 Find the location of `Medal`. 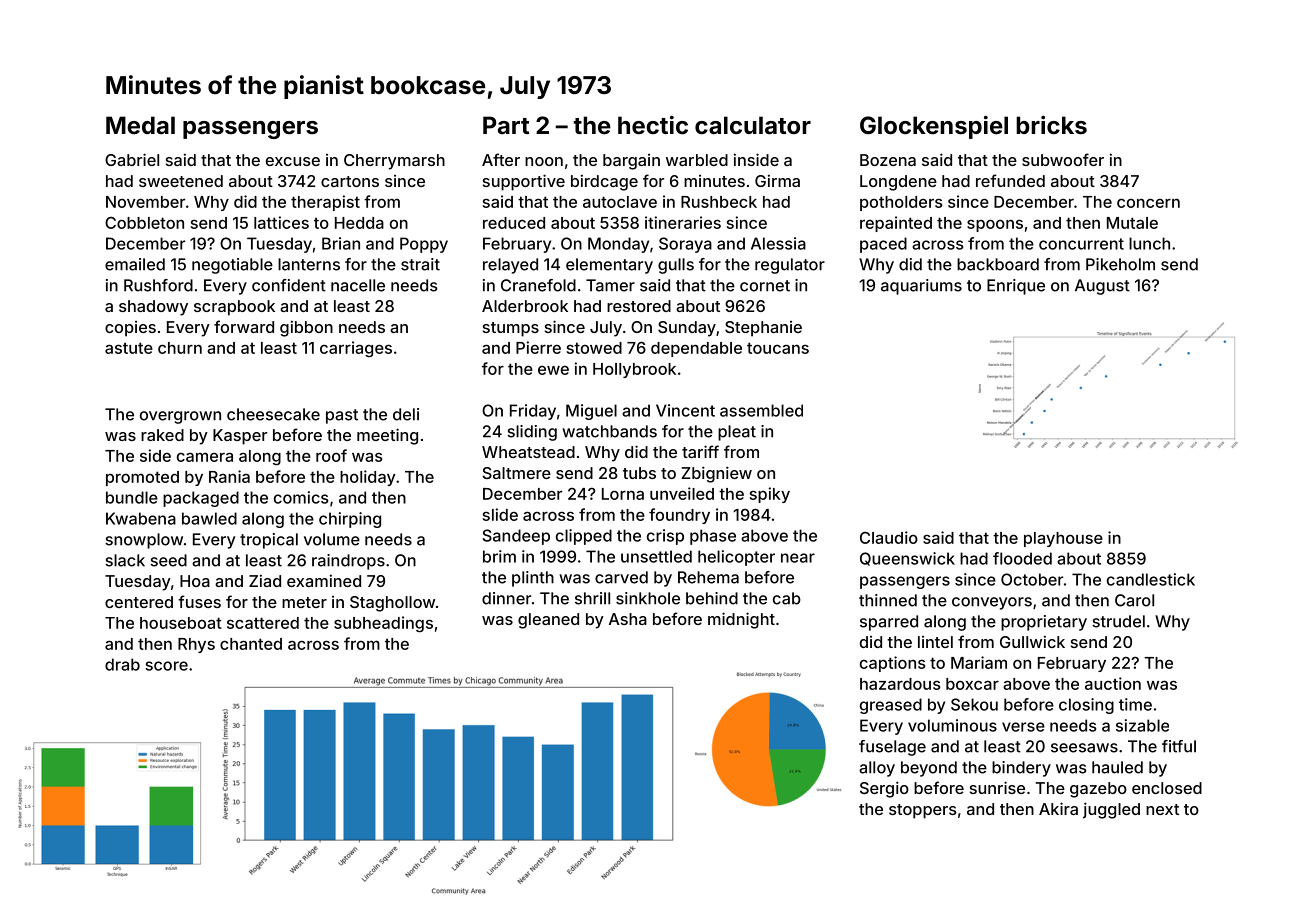

Medal is located at coordinates (140, 125).
